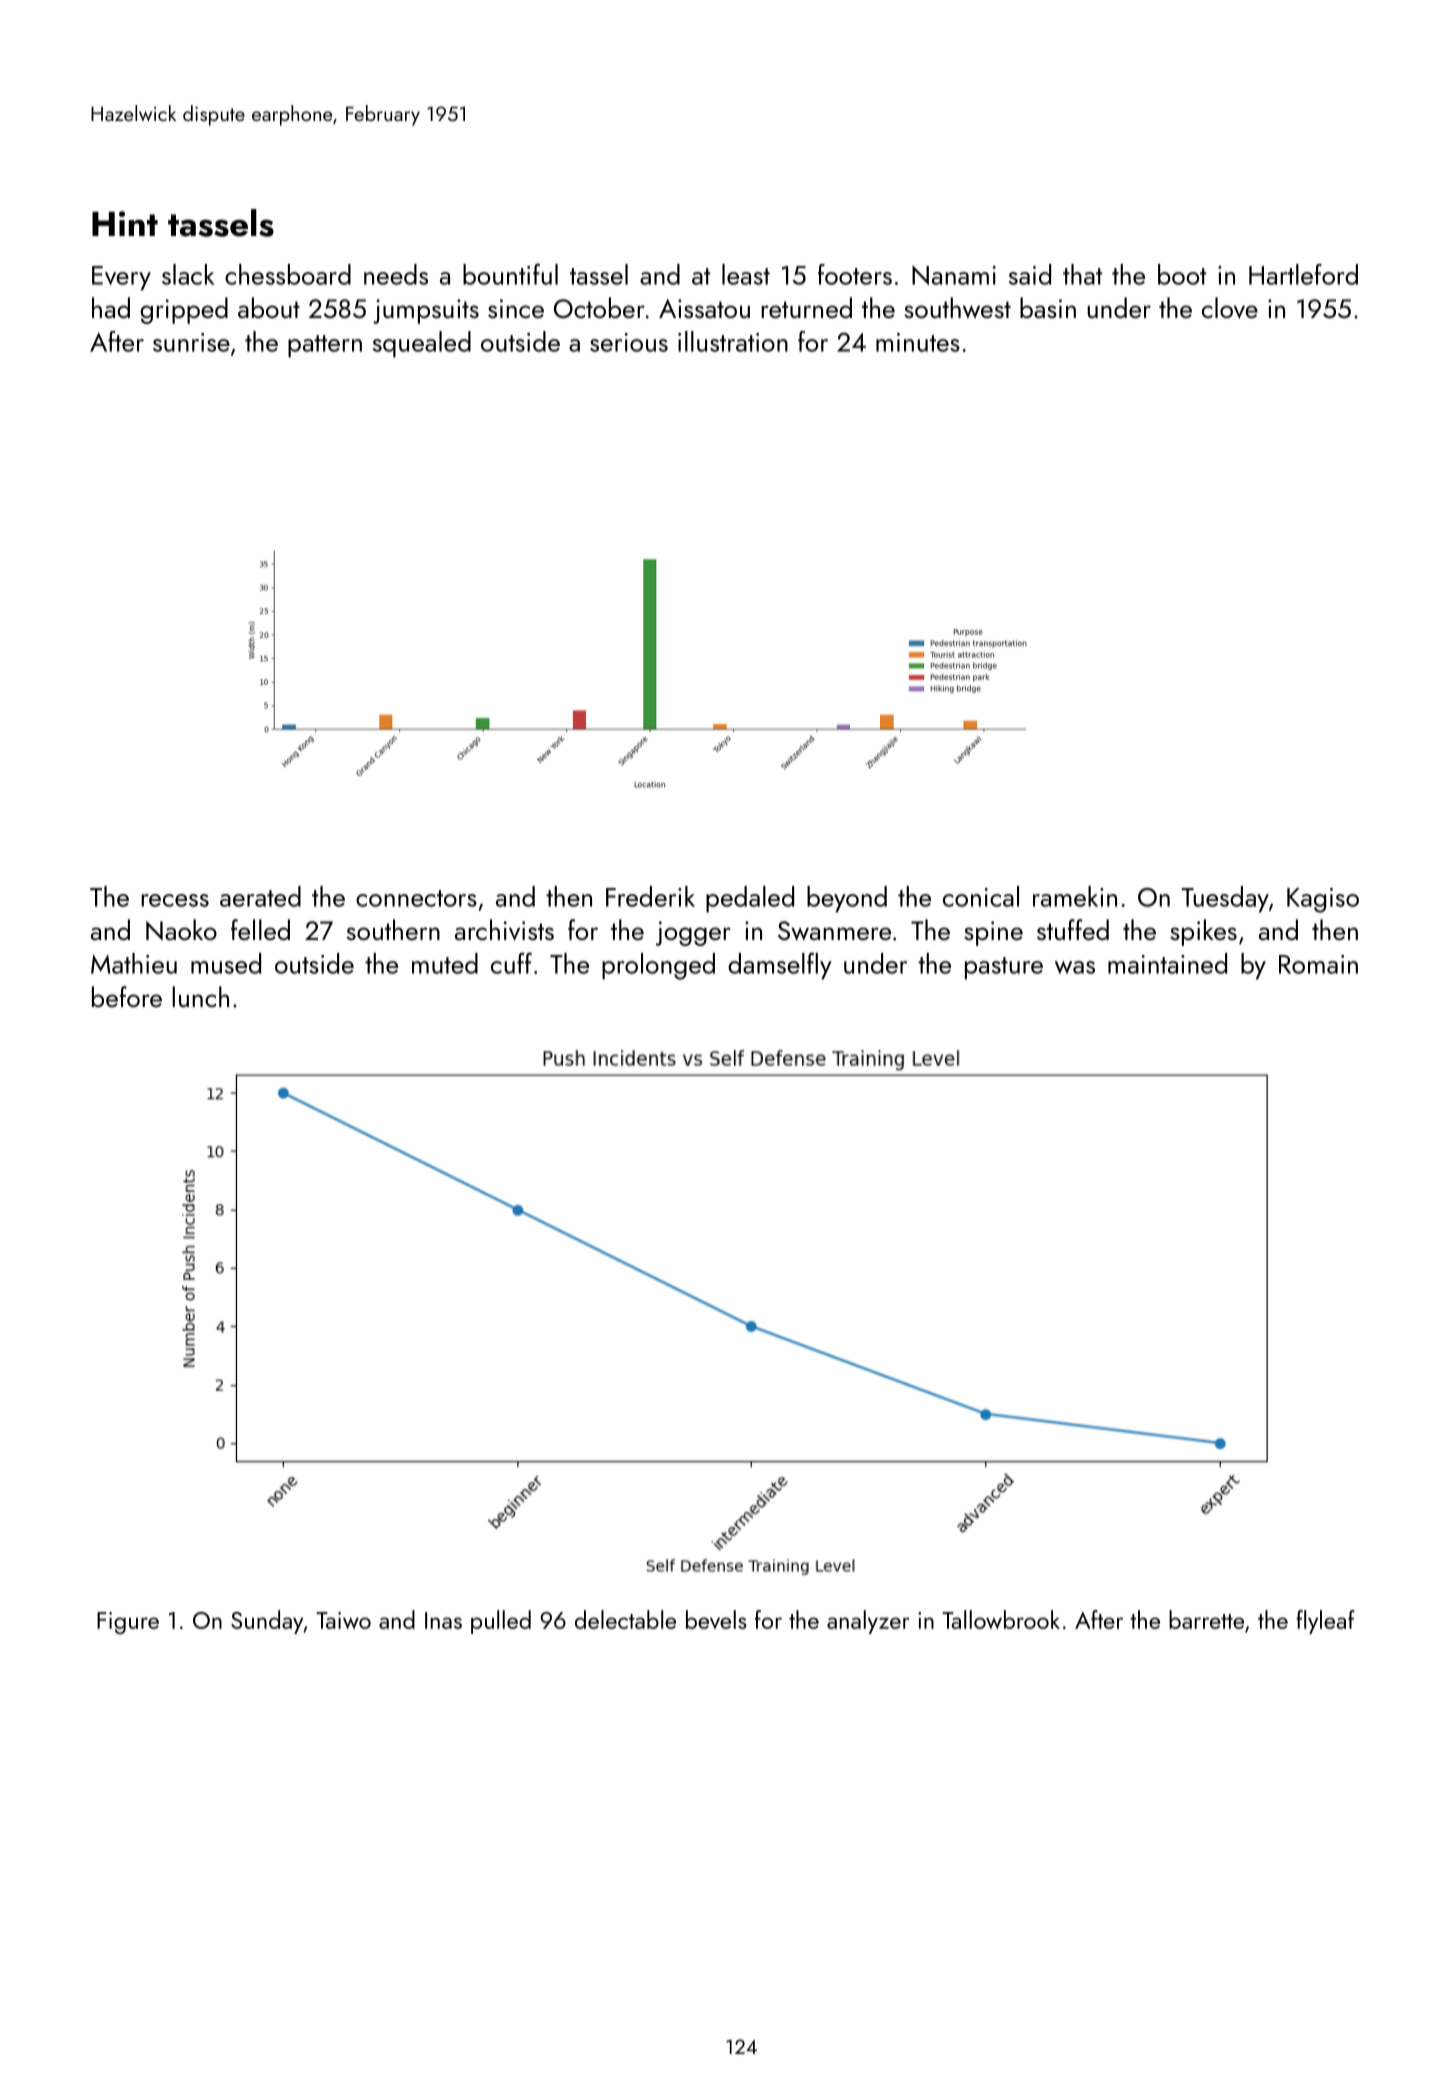 The height and width of the screenshot is (2100, 1450). I want to click on said, so click(1030, 274).
